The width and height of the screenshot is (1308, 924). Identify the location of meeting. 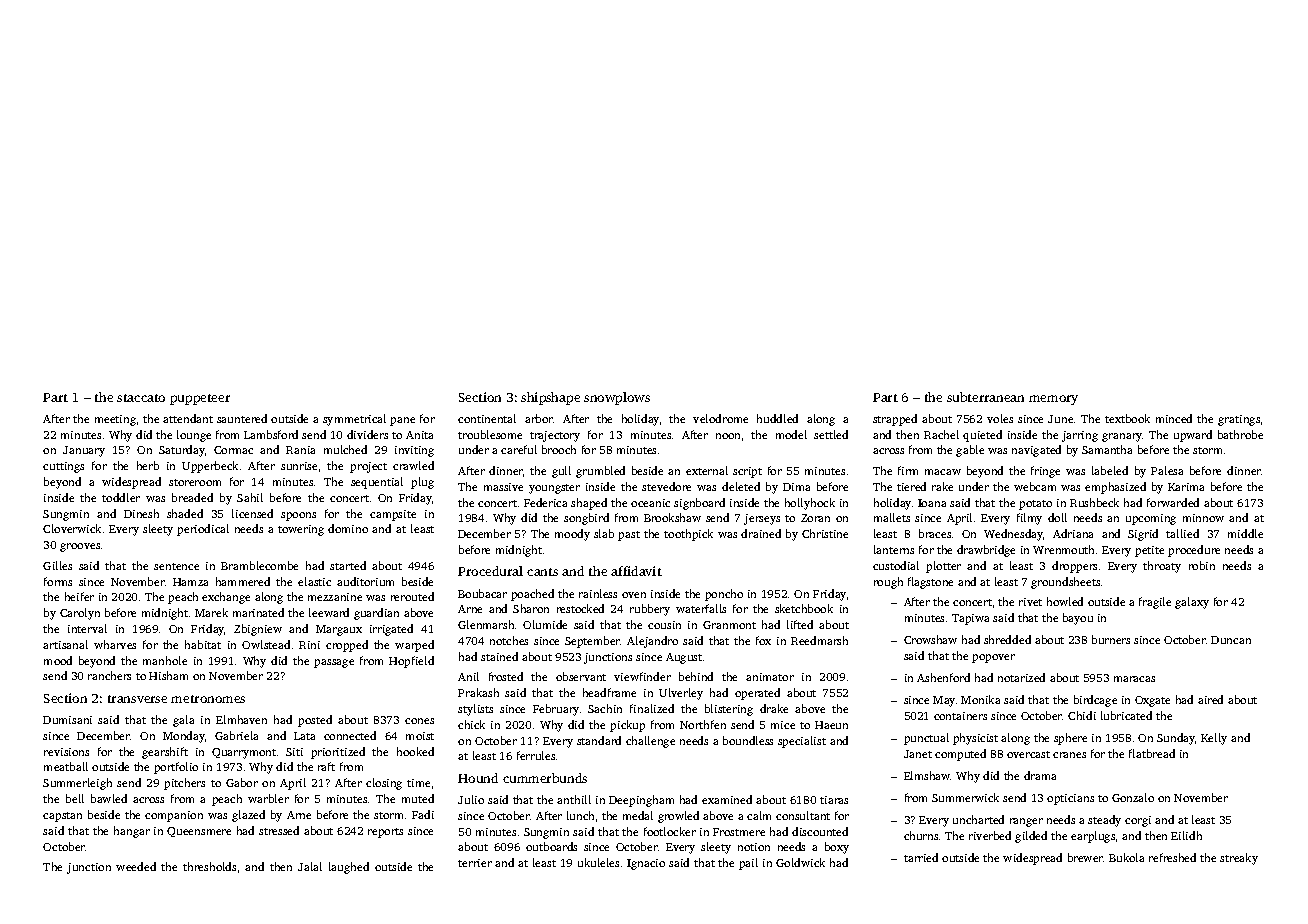
(115, 420).
